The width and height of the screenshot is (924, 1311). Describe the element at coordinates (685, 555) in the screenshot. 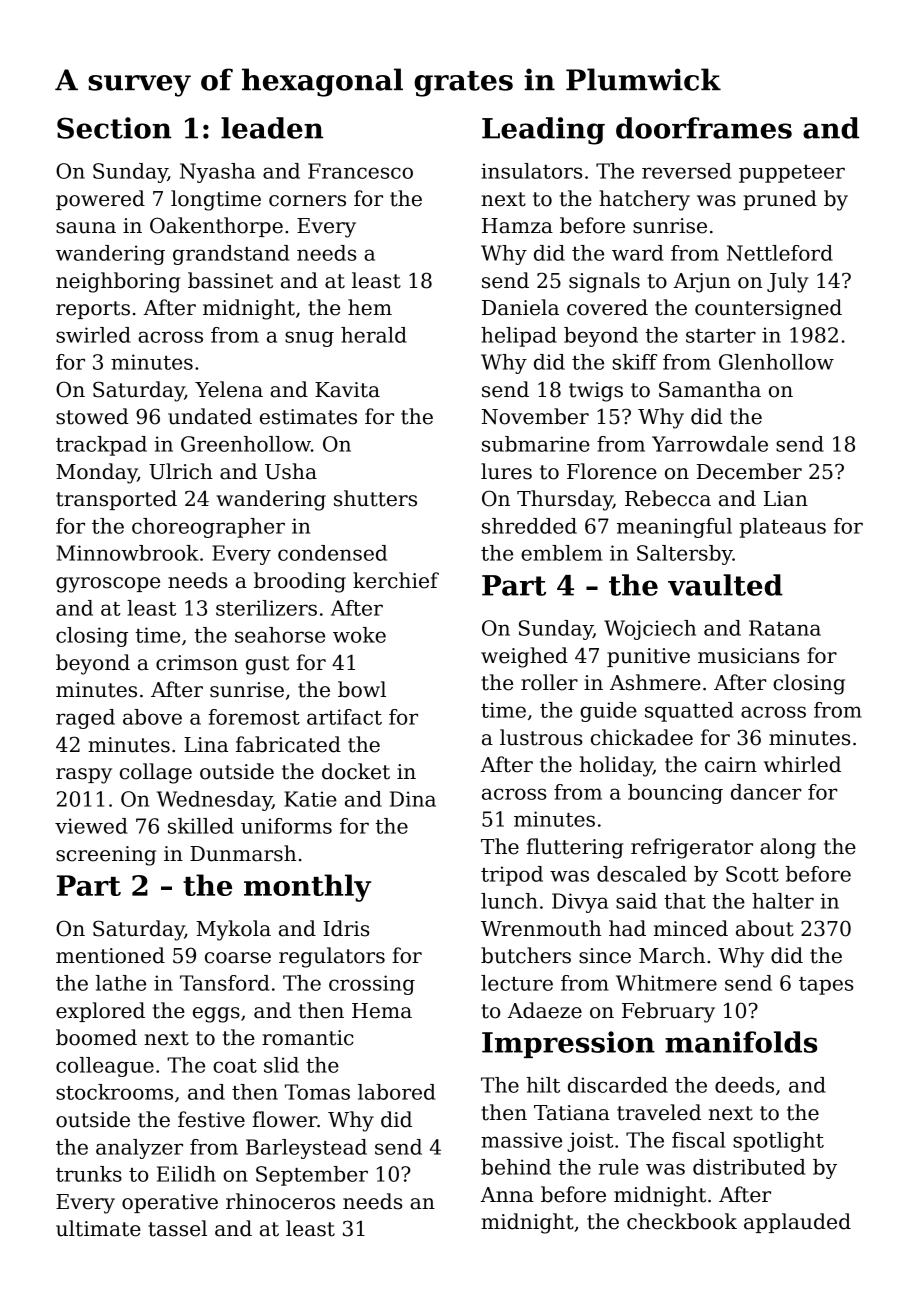

I see `Saltersby` at that location.
